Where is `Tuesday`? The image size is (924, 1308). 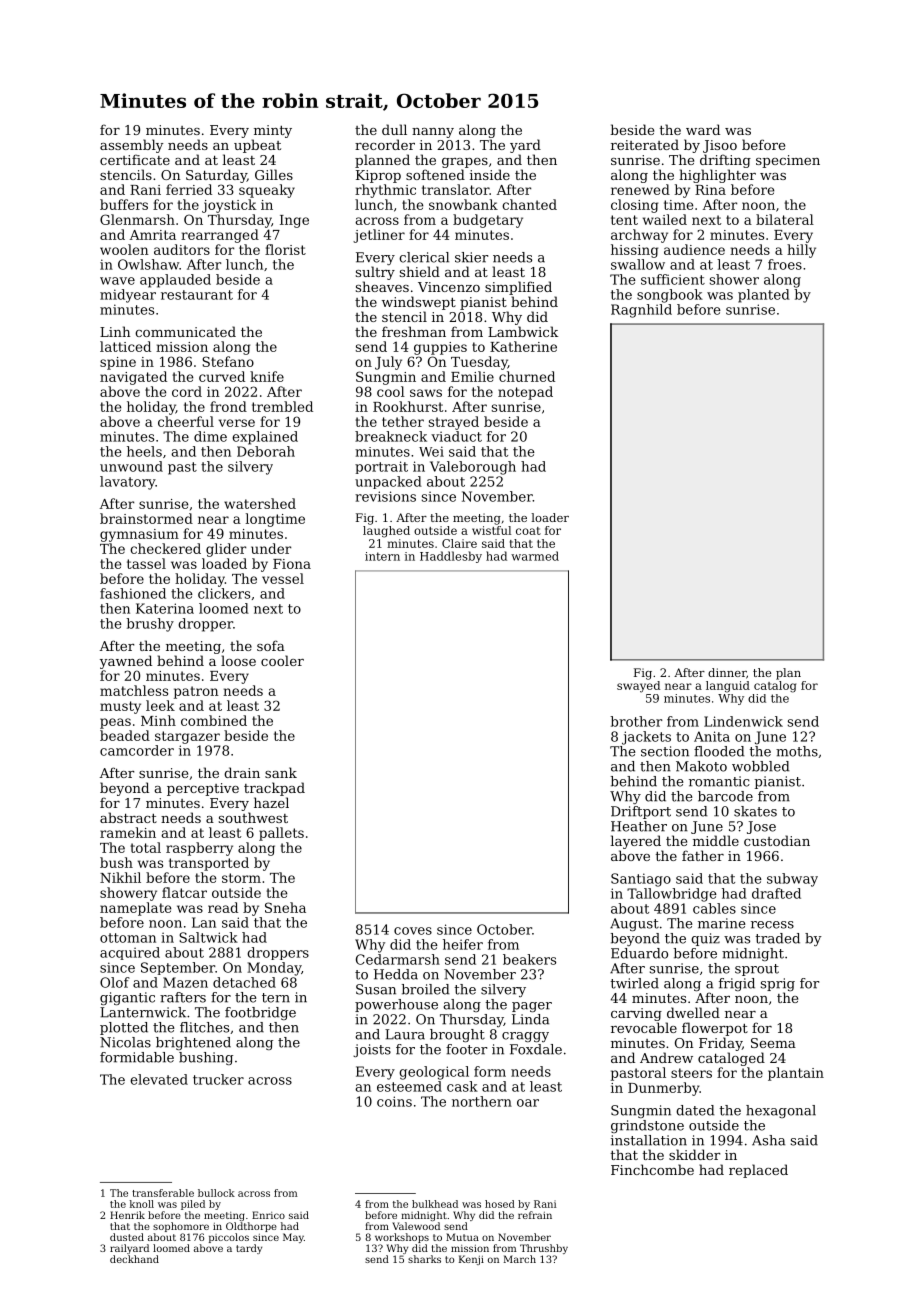 Tuesday is located at coordinates (479, 363).
